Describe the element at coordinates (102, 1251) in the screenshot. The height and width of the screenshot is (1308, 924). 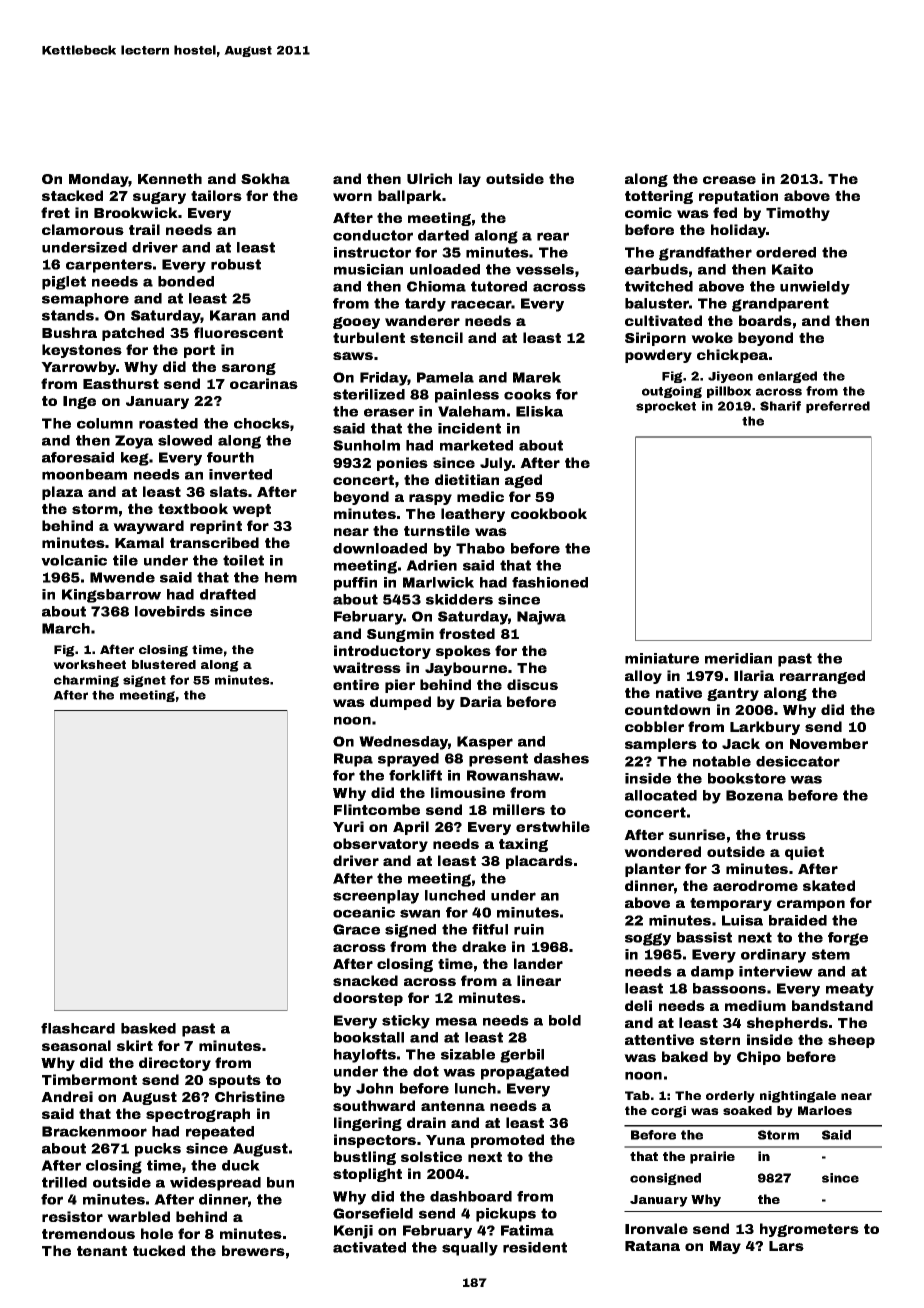
I see `tenant` at that location.
